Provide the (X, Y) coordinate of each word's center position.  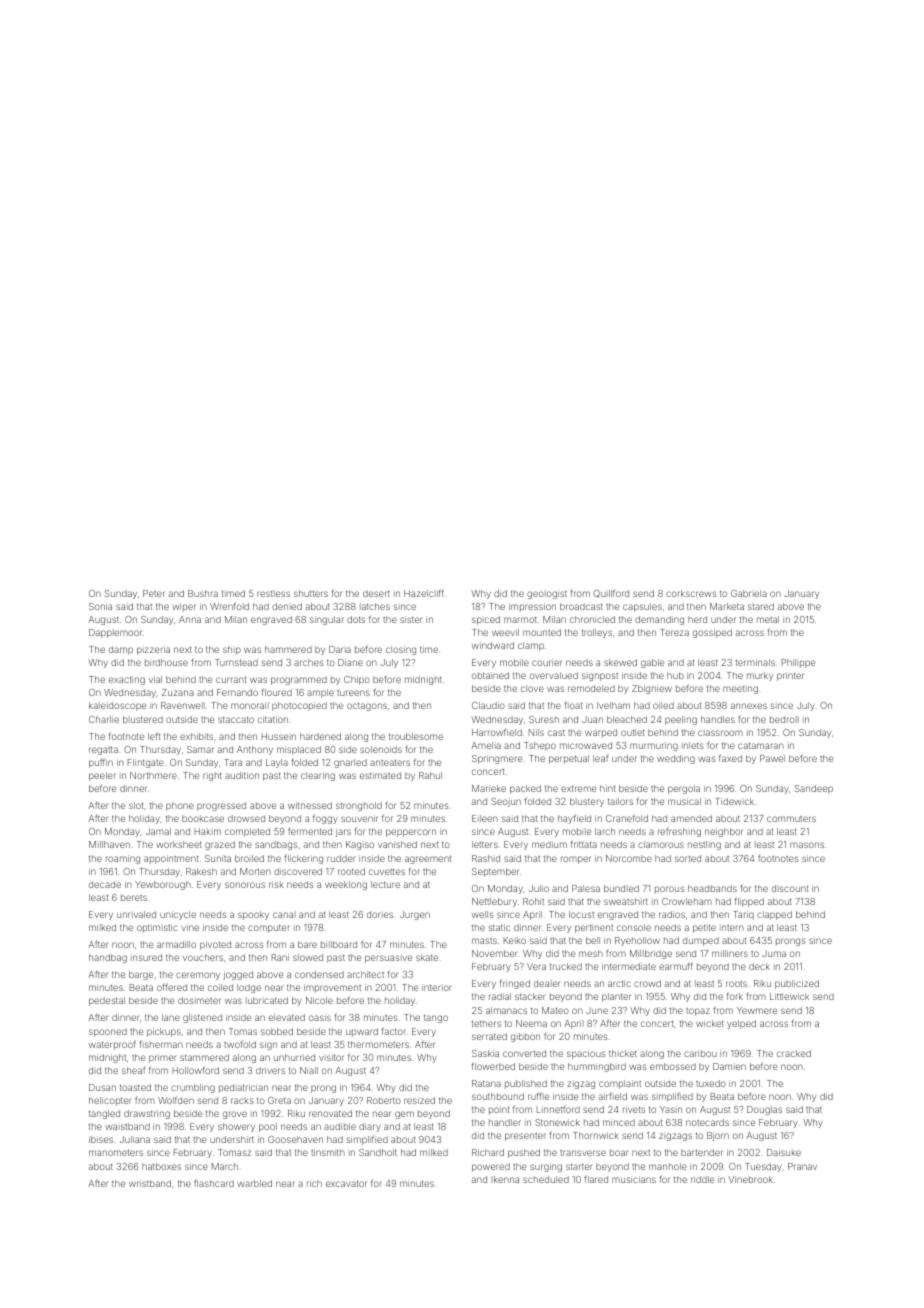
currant (231, 680)
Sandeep (814, 789)
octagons (367, 707)
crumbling (193, 1088)
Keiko (515, 940)
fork (735, 996)
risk (276, 884)
